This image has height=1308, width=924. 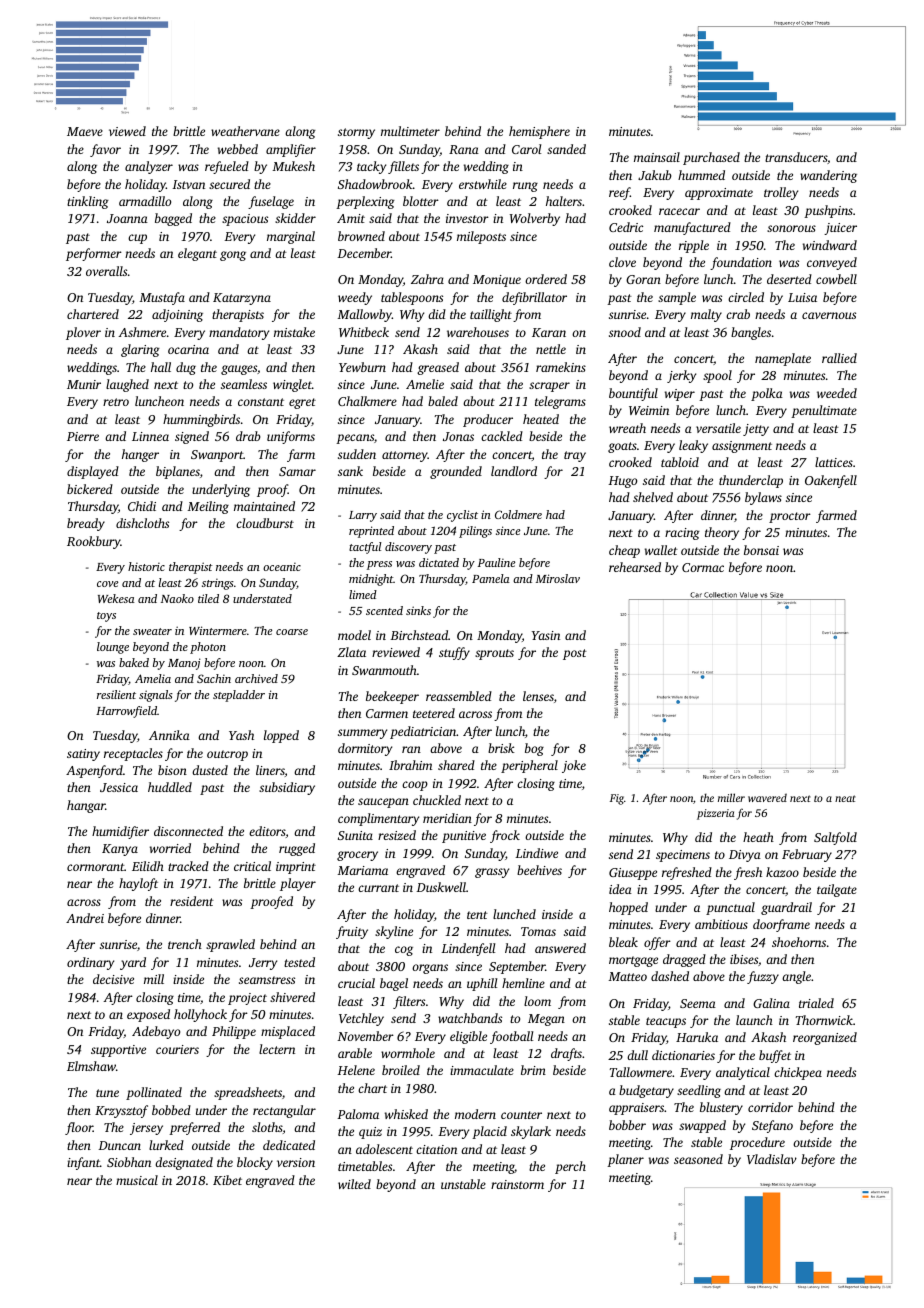 What do you see at coordinates (693, 446) in the image?
I see `leaky` at bounding box center [693, 446].
